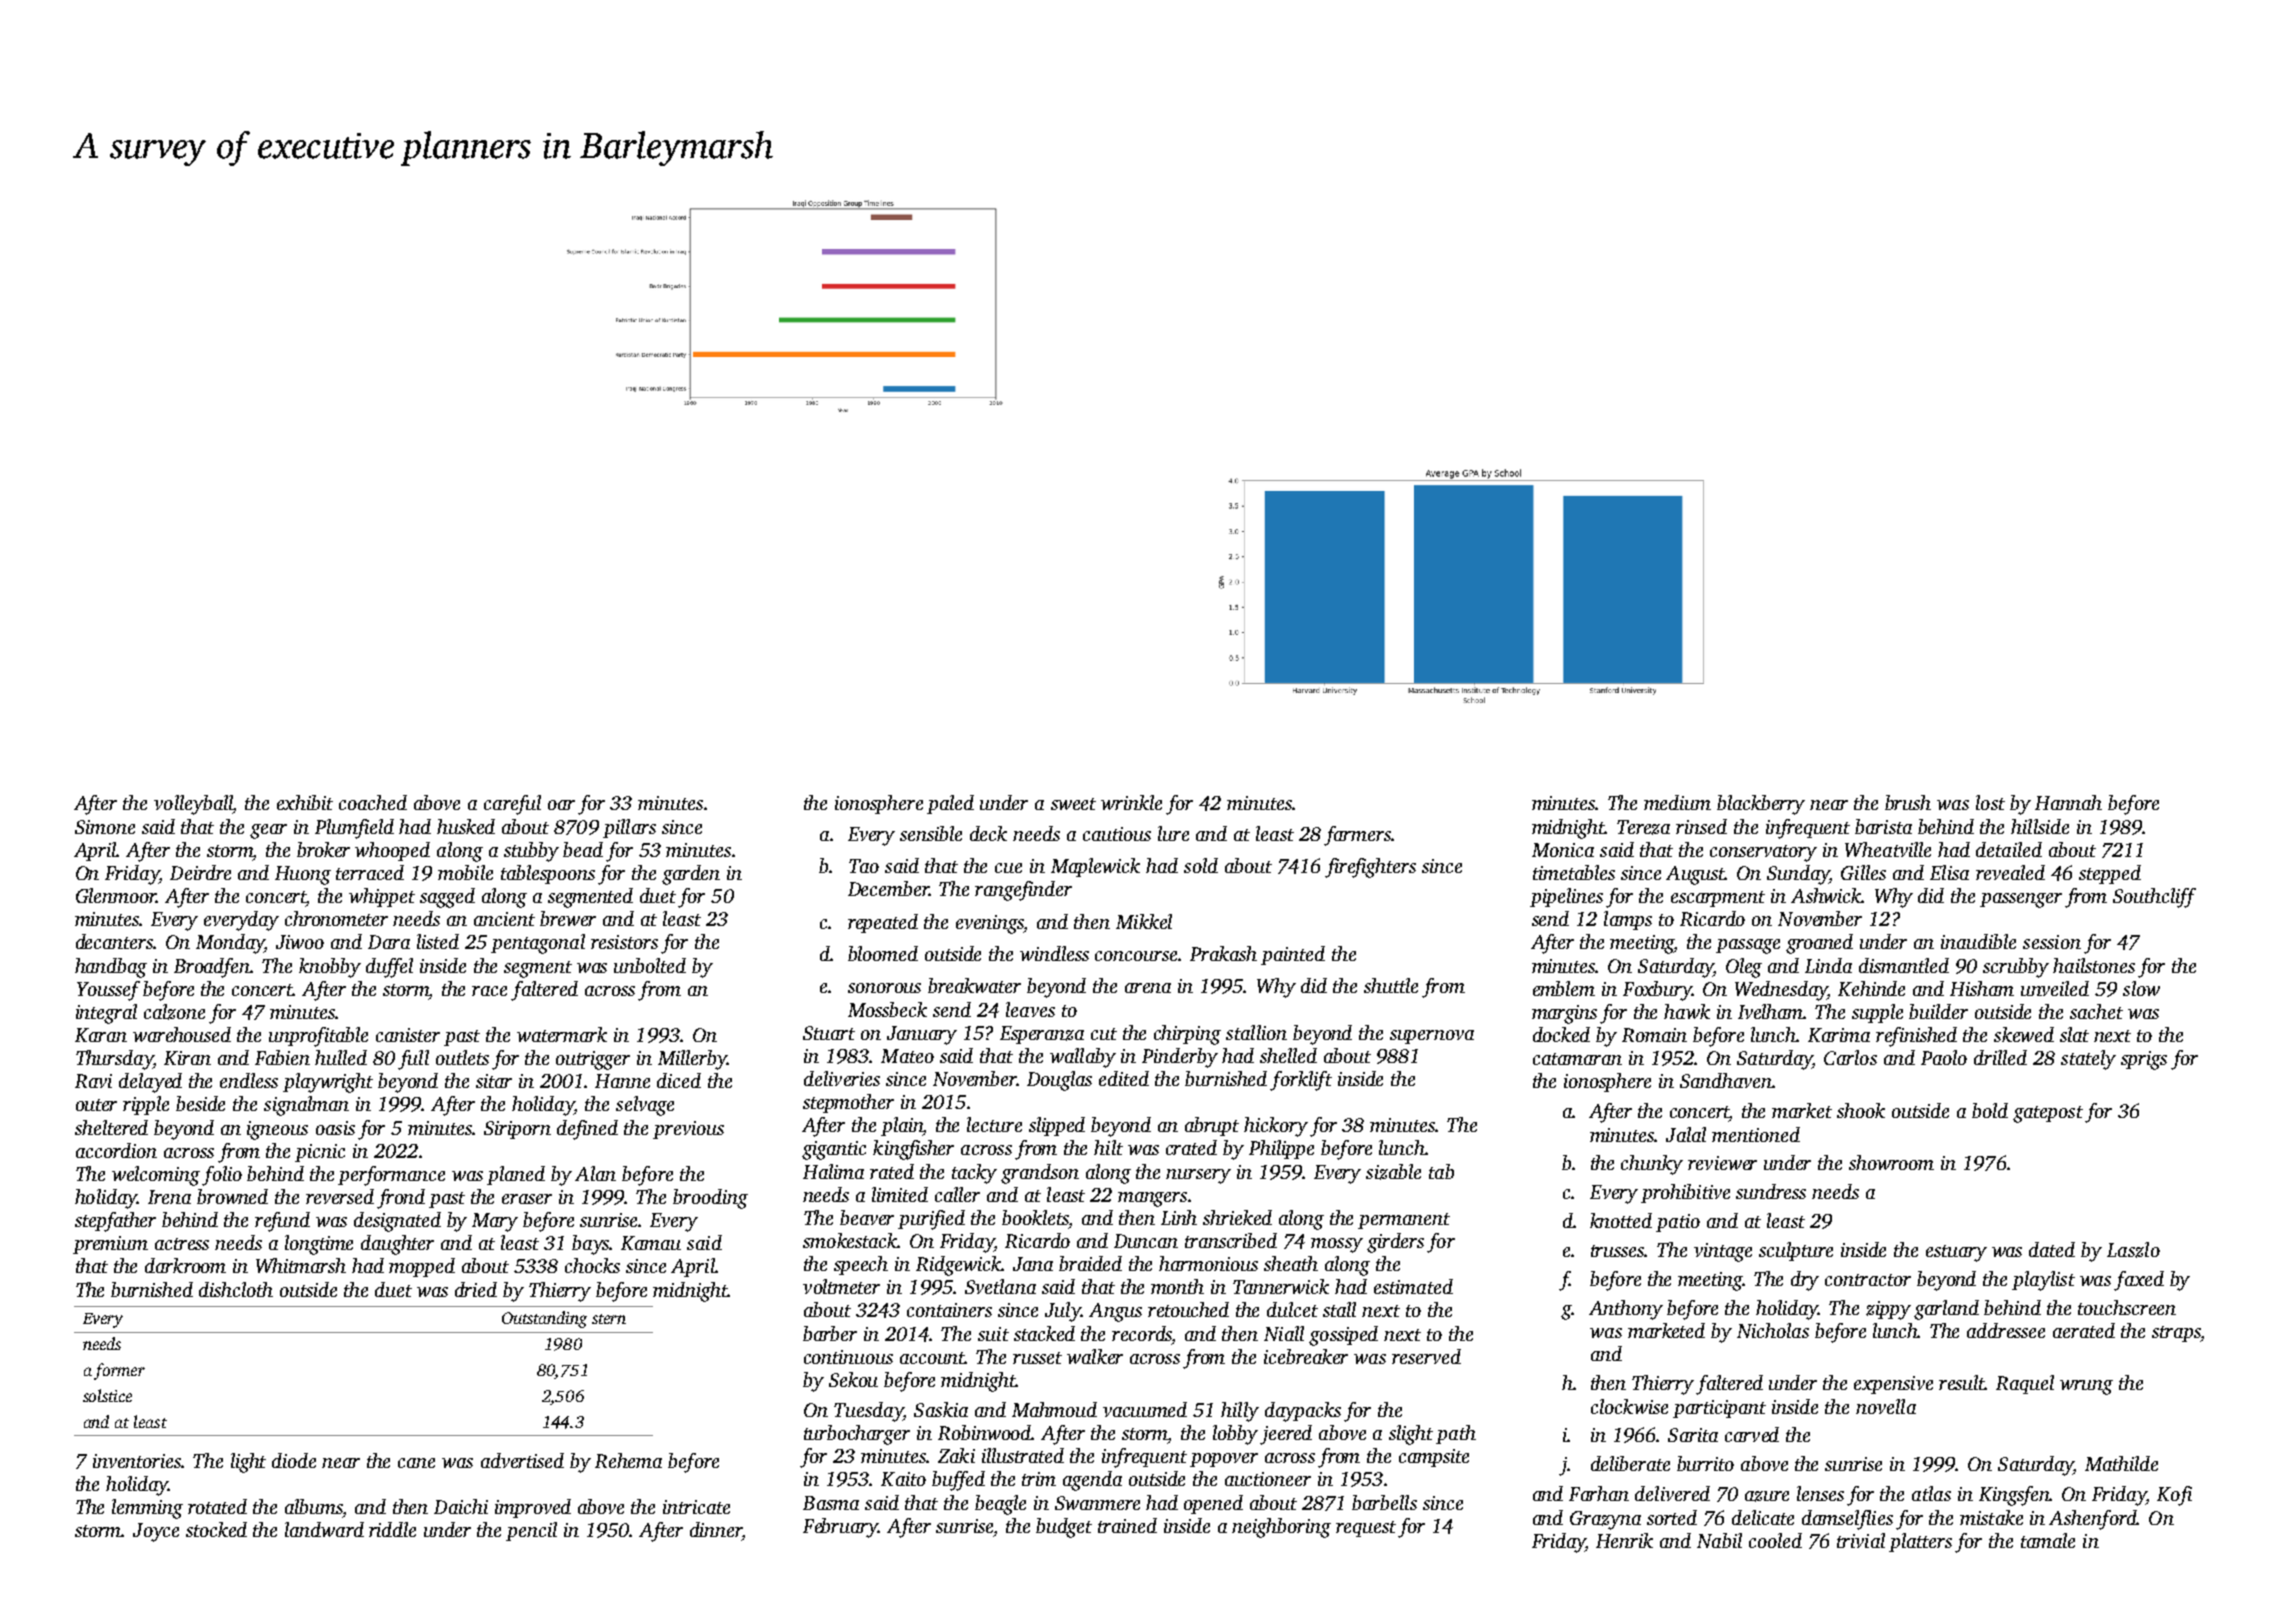 Image resolution: width=2282 pixels, height=1614 pixels. What do you see at coordinates (957, 1194) in the screenshot?
I see `caller` at bounding box center [957, 1194].
